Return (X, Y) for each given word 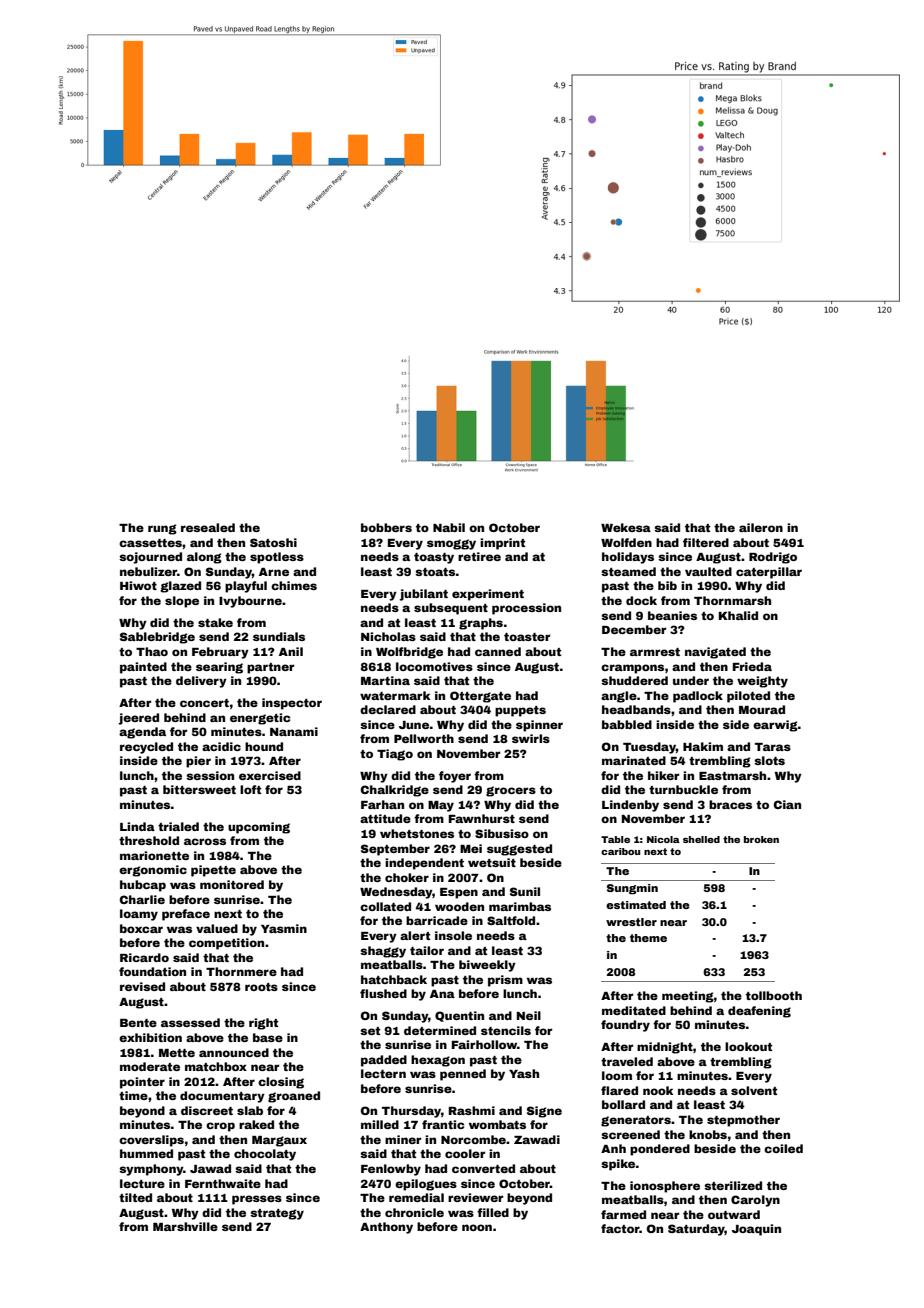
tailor (427, 950)
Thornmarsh (732, 600)
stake (215, 622)
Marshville (185, 1226)
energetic (260, 719)
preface (186, 915)
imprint (502, 544)
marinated (634, 760)
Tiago (395, 755)
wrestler (631, 922)
